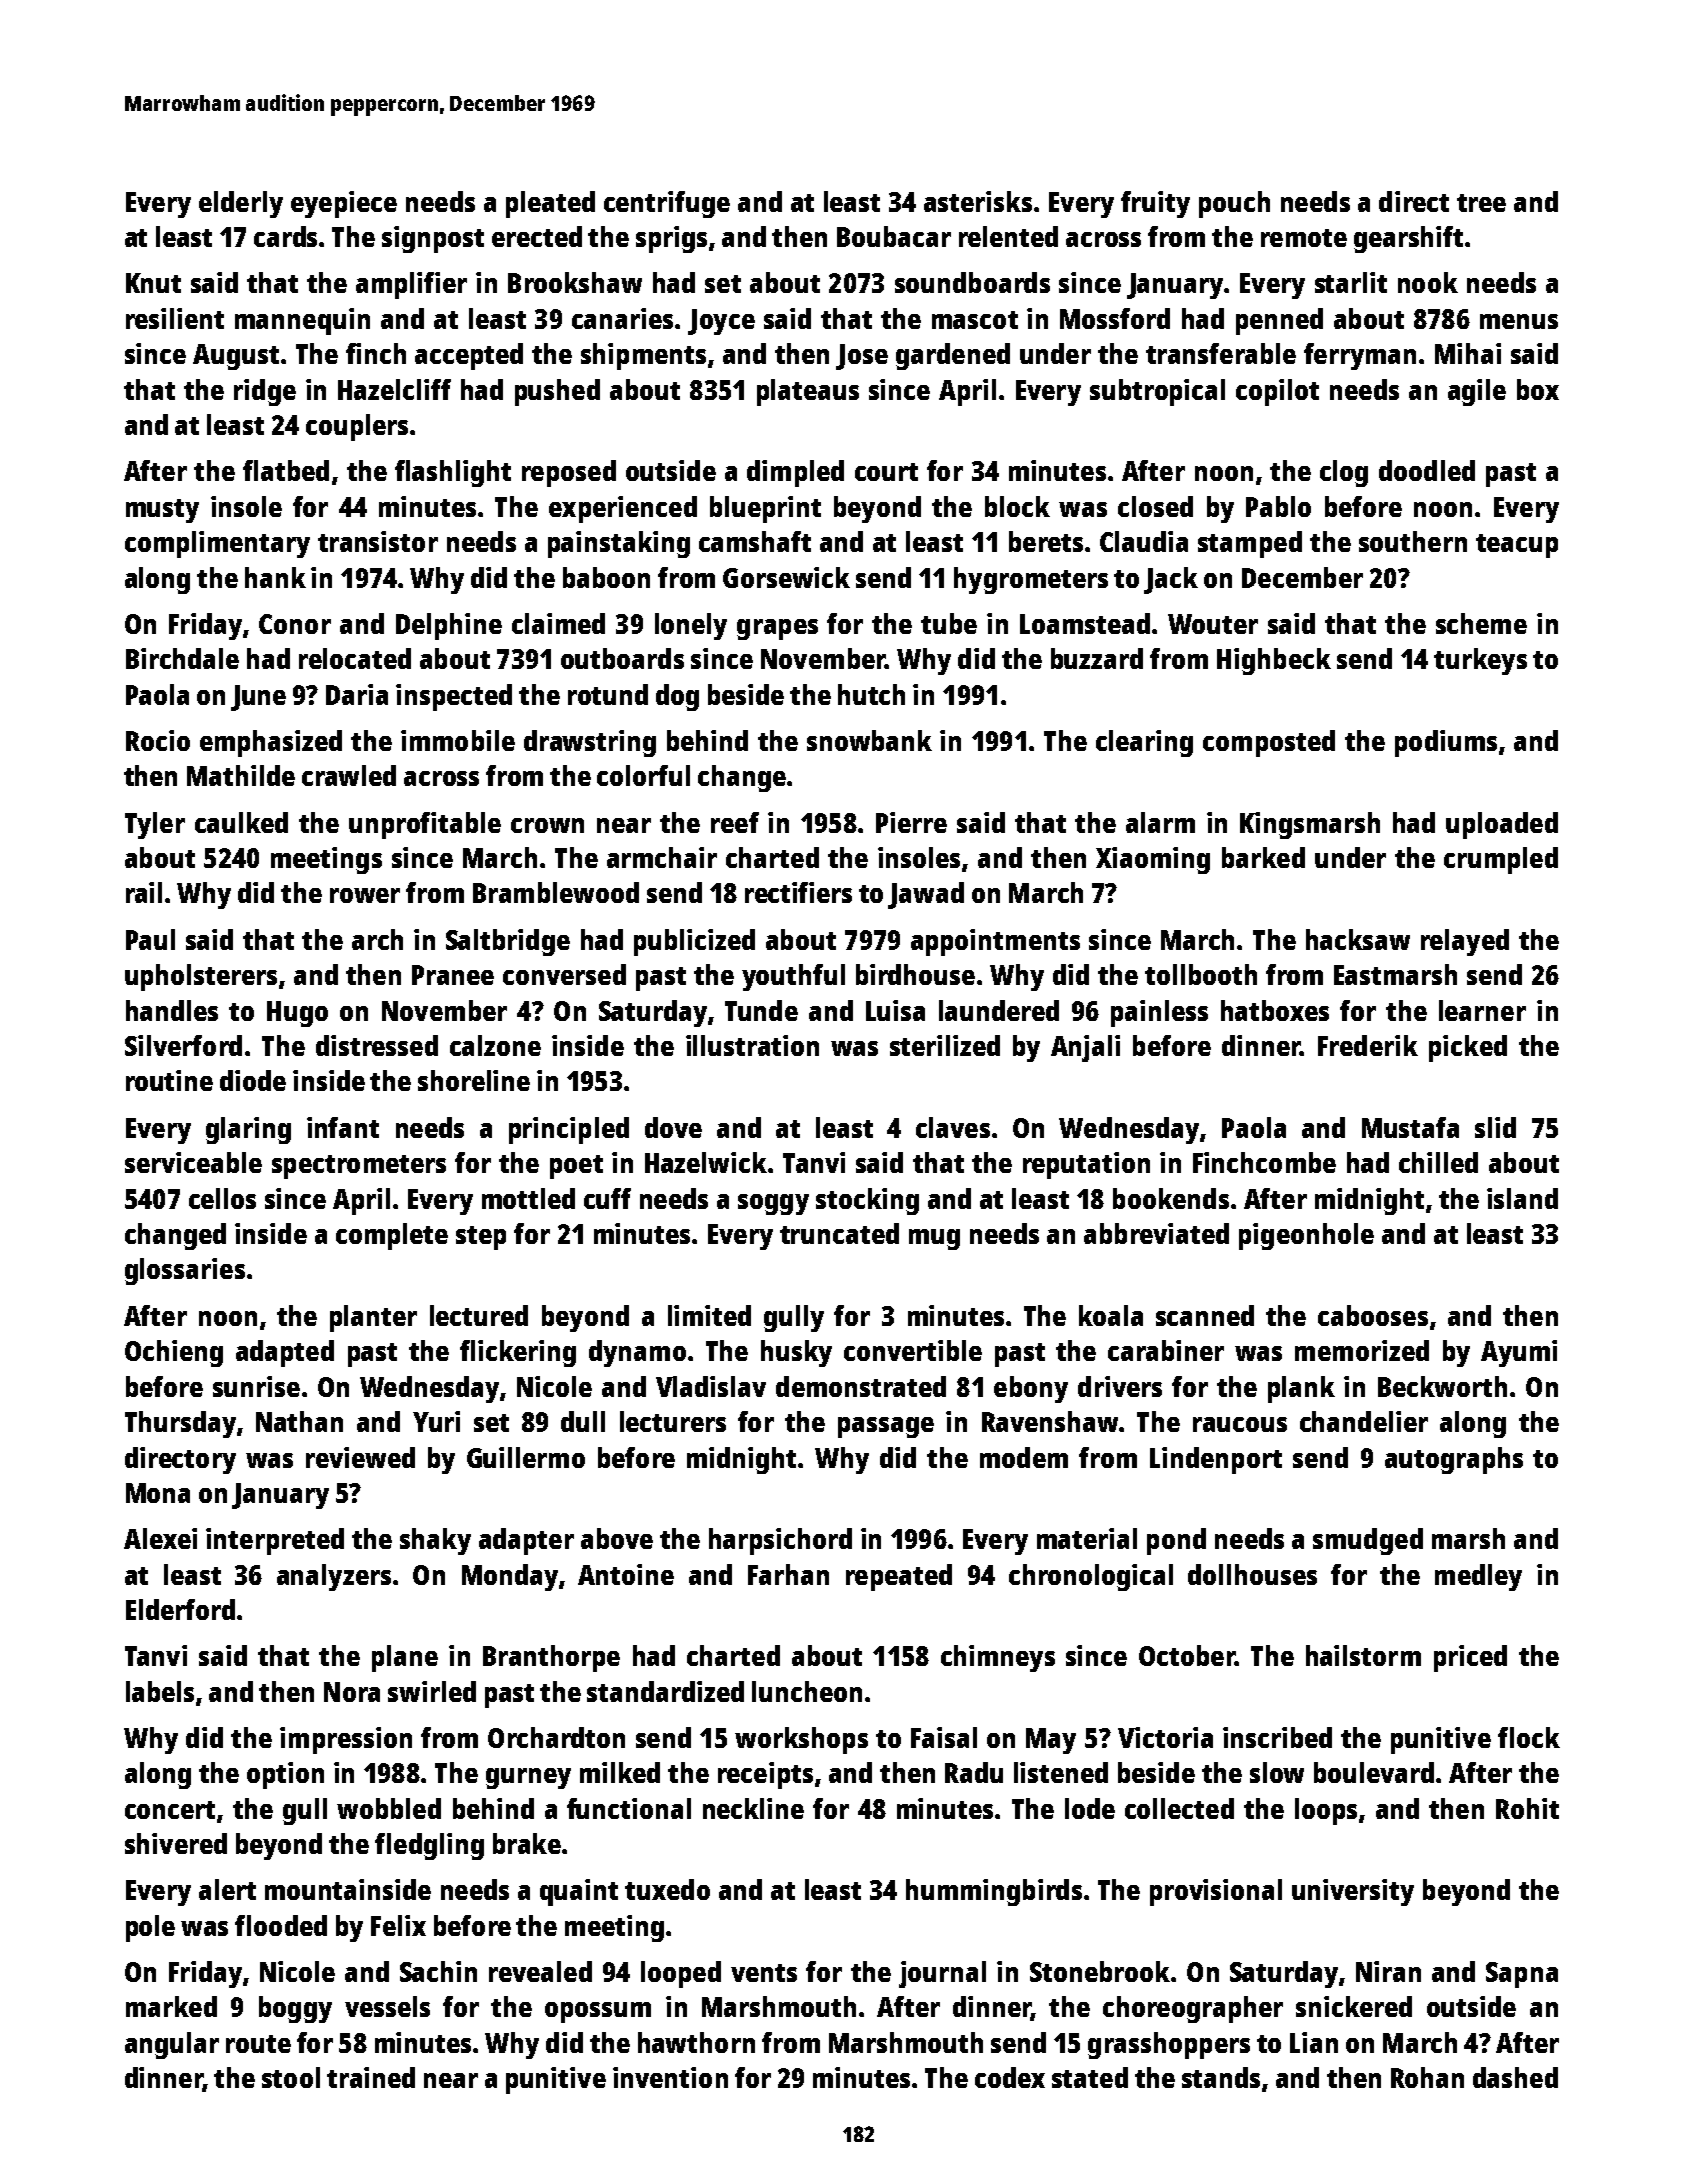 This image has width=1683, height=2178. I want to click on cards, so click(285, 236).
